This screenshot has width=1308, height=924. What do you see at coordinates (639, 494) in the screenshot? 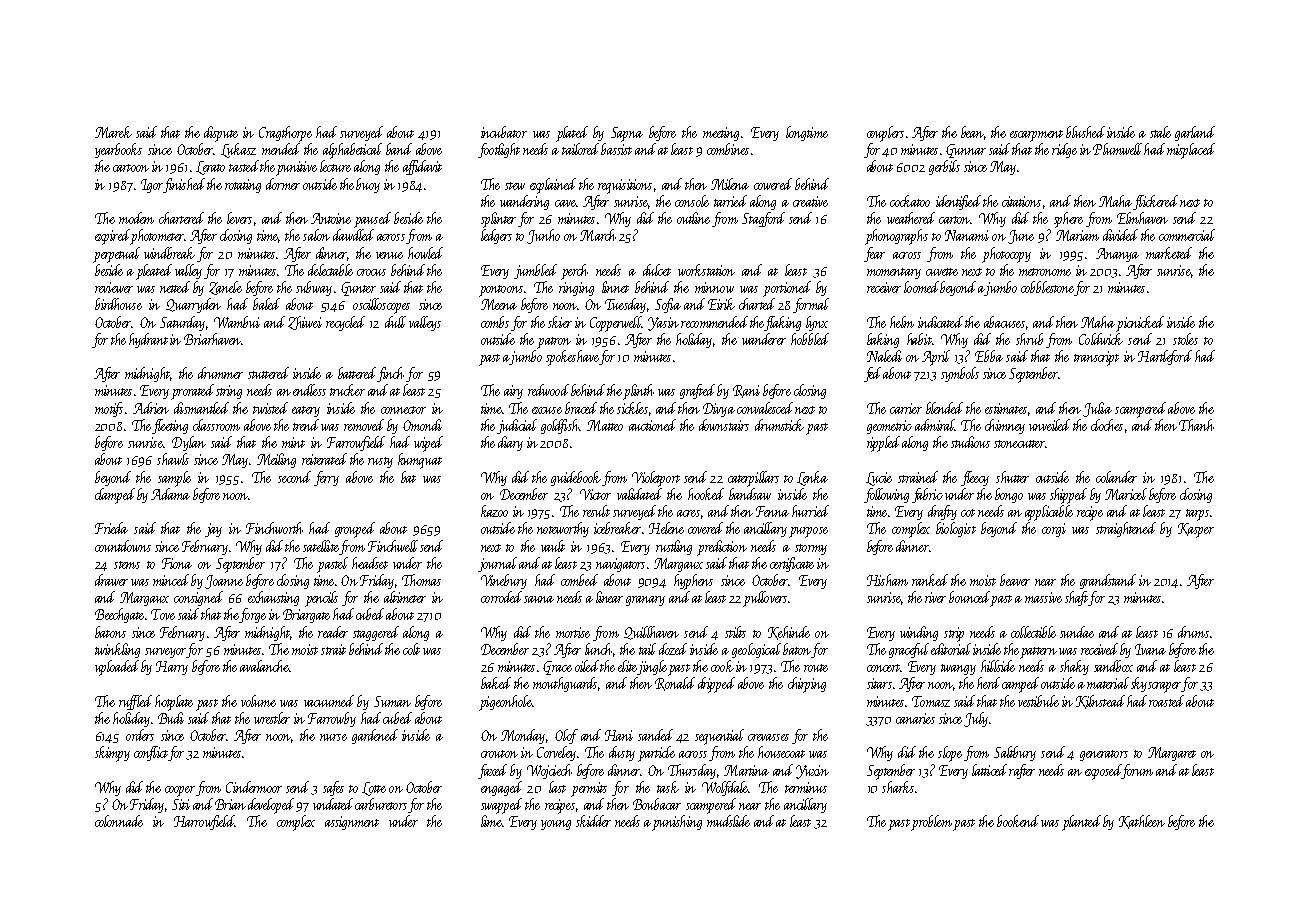
I see `validated` at bounding box center [639, 494].
